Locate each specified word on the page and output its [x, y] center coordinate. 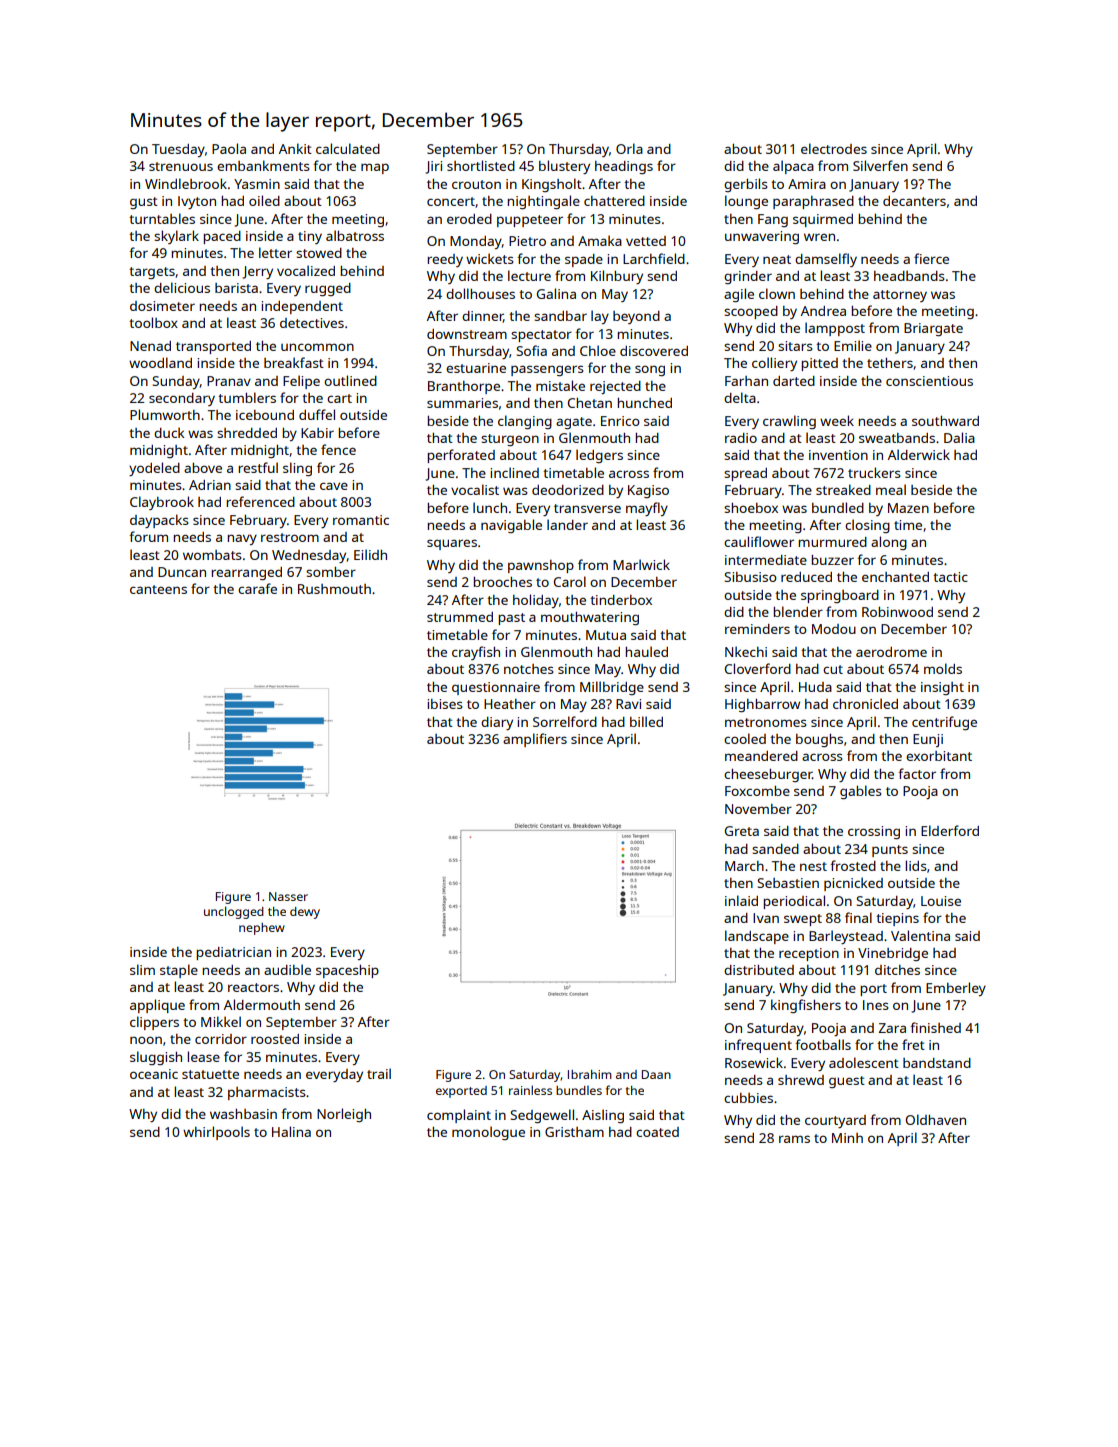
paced [222, 237]
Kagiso [648, 491]
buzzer [832, 560]
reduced [806, 577]
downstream [467, 334]
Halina [291, 1131]
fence [338, 449]
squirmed [823, 220]
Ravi [628, 704]
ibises [445, 704]
